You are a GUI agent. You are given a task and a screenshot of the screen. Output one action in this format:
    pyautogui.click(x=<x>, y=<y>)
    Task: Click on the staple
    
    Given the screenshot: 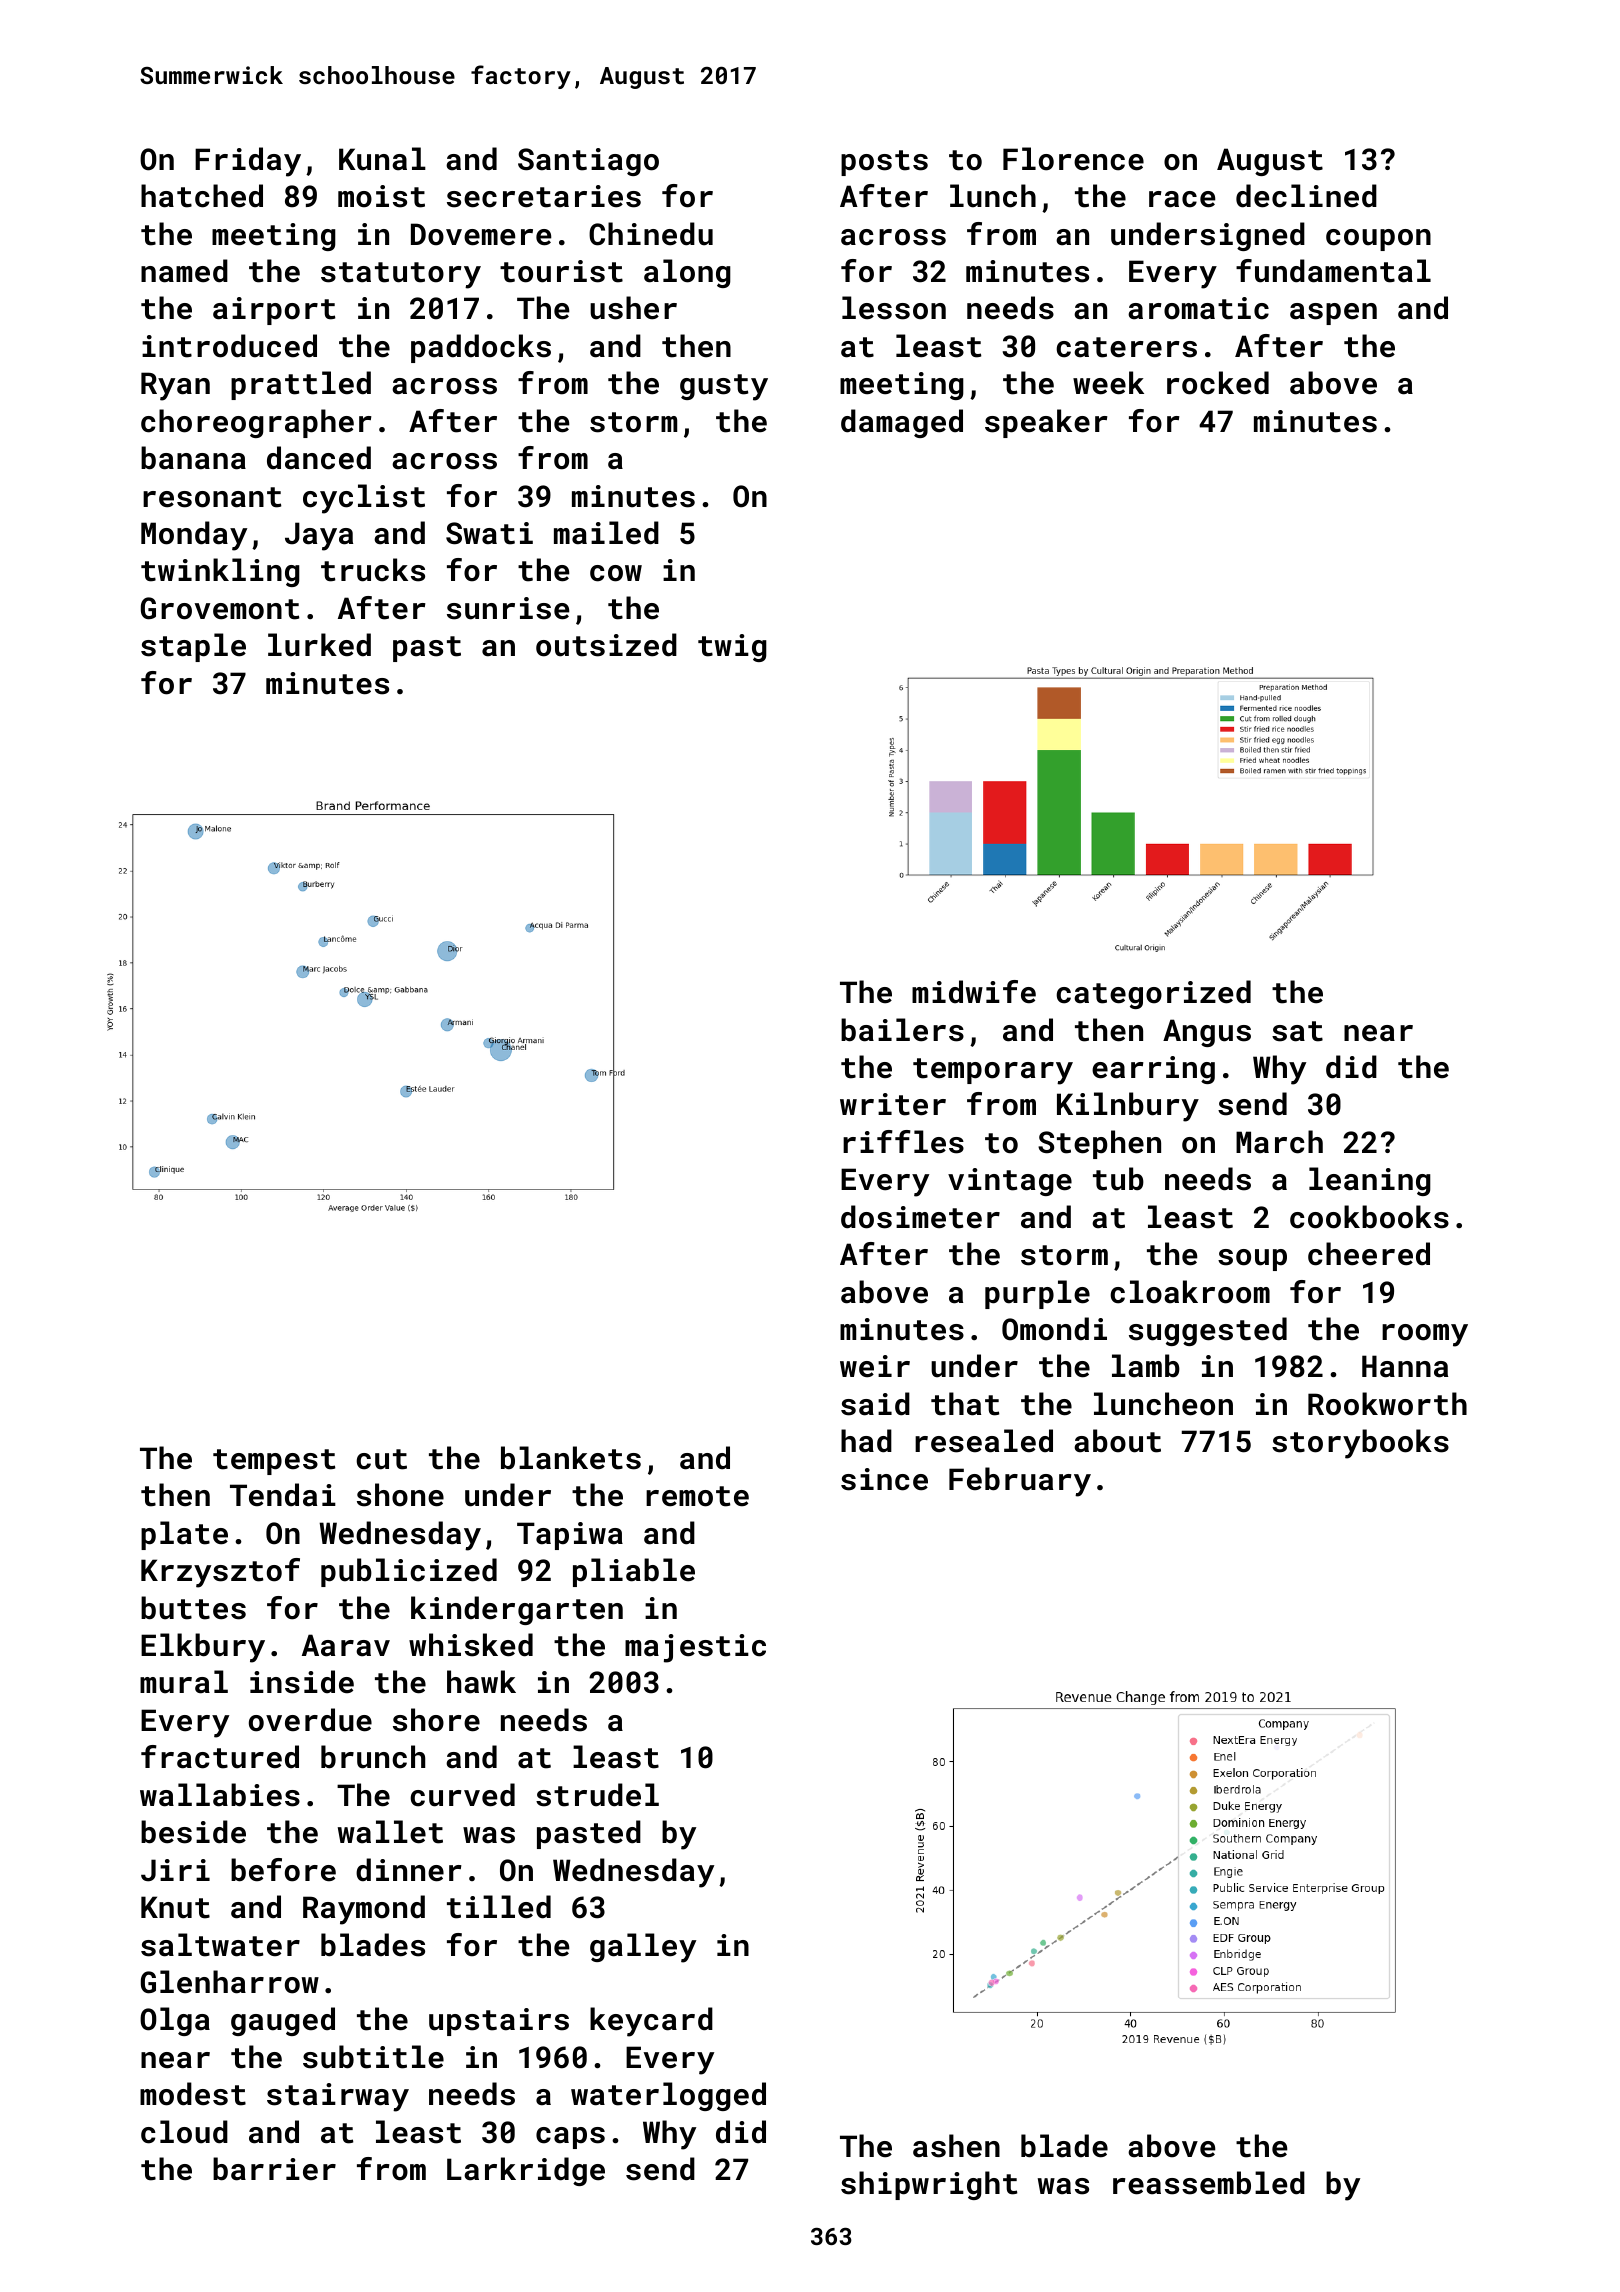 What is the action you would take?
    pyautogui.click(x=193, y=647)
